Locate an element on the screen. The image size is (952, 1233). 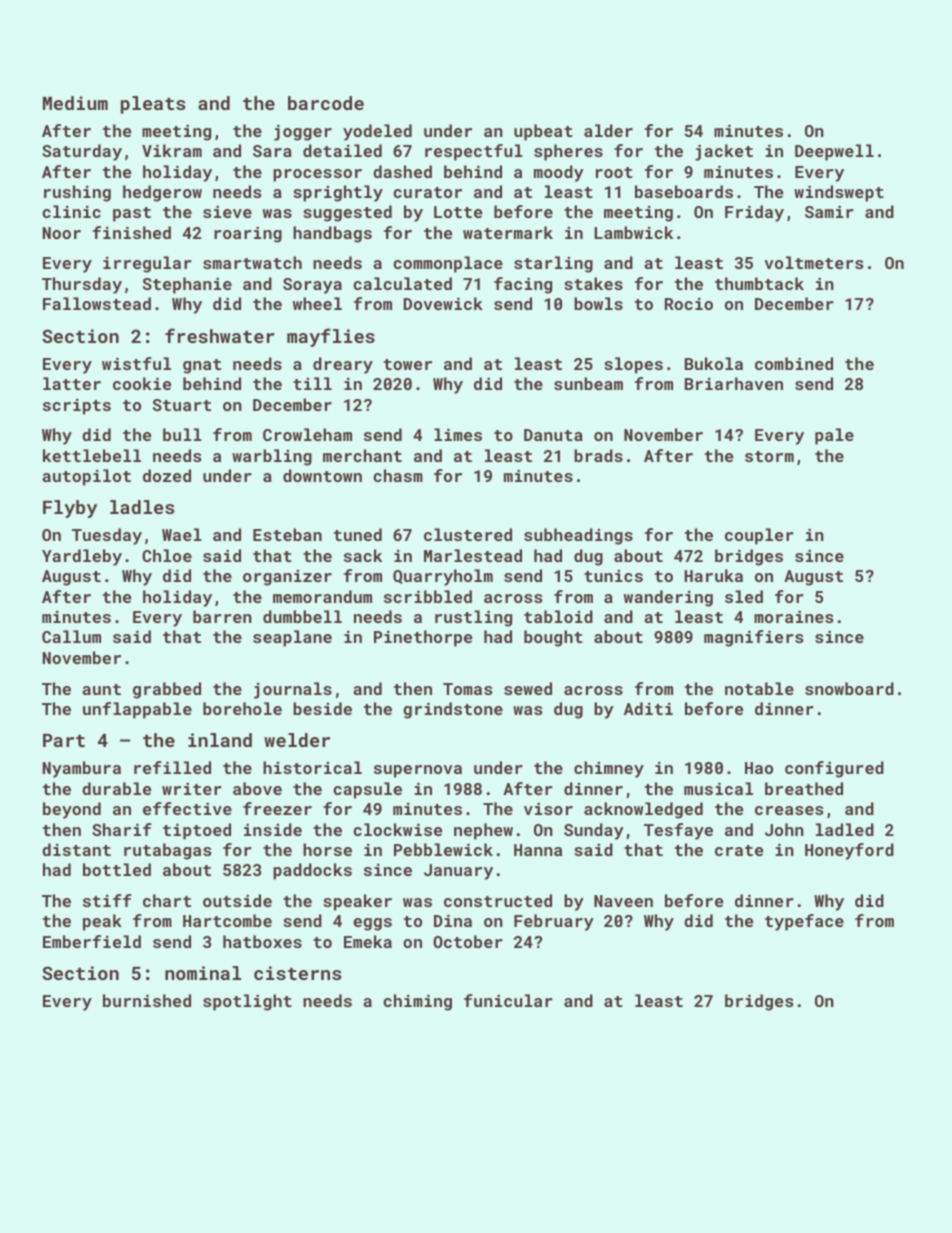
Hartcombe is located at coordinates (227, 920).
